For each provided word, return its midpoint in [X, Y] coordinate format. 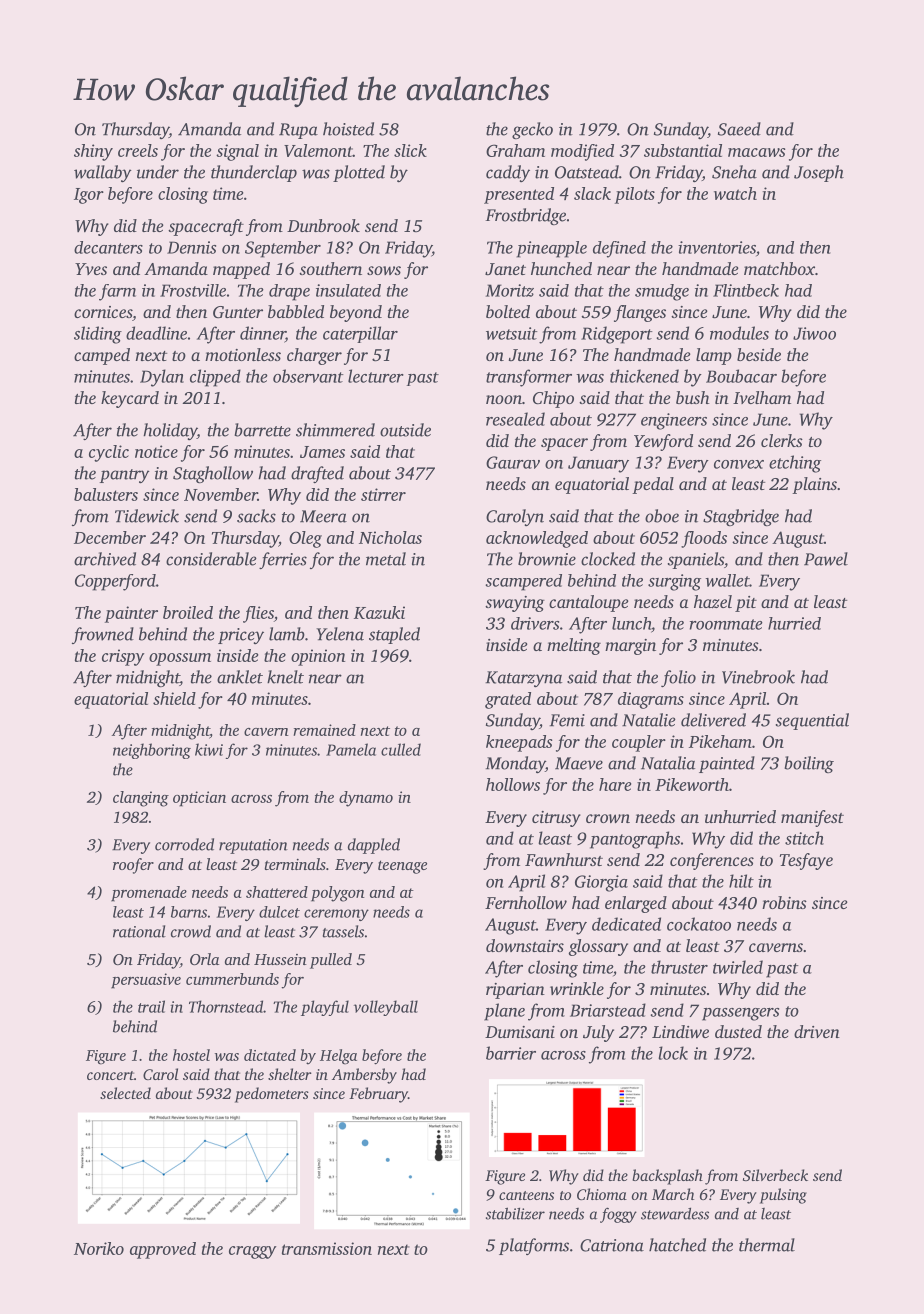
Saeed [739, 129]
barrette [262, 430]
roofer [133, 866]
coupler [639, 743]
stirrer [383, 494]
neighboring [152, 751]
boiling [809, 764]
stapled [394, 635]
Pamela [351, 749]
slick [410, 150]
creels [138, 150]
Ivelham [762, 397]
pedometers [272, 1095]
